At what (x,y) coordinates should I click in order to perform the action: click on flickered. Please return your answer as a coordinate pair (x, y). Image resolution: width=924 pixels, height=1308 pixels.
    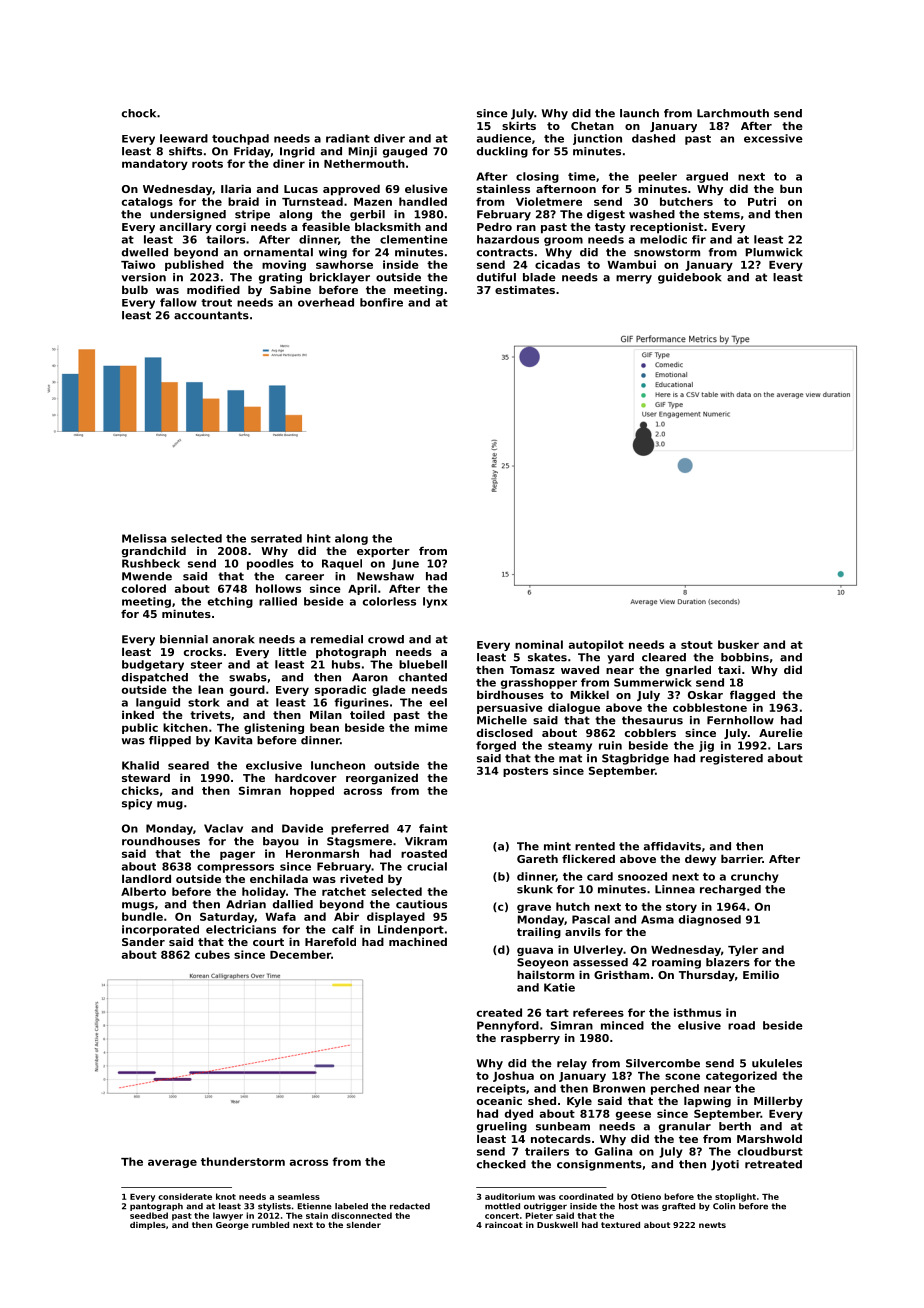
    Looking at the image, I should click on (588, 858).
